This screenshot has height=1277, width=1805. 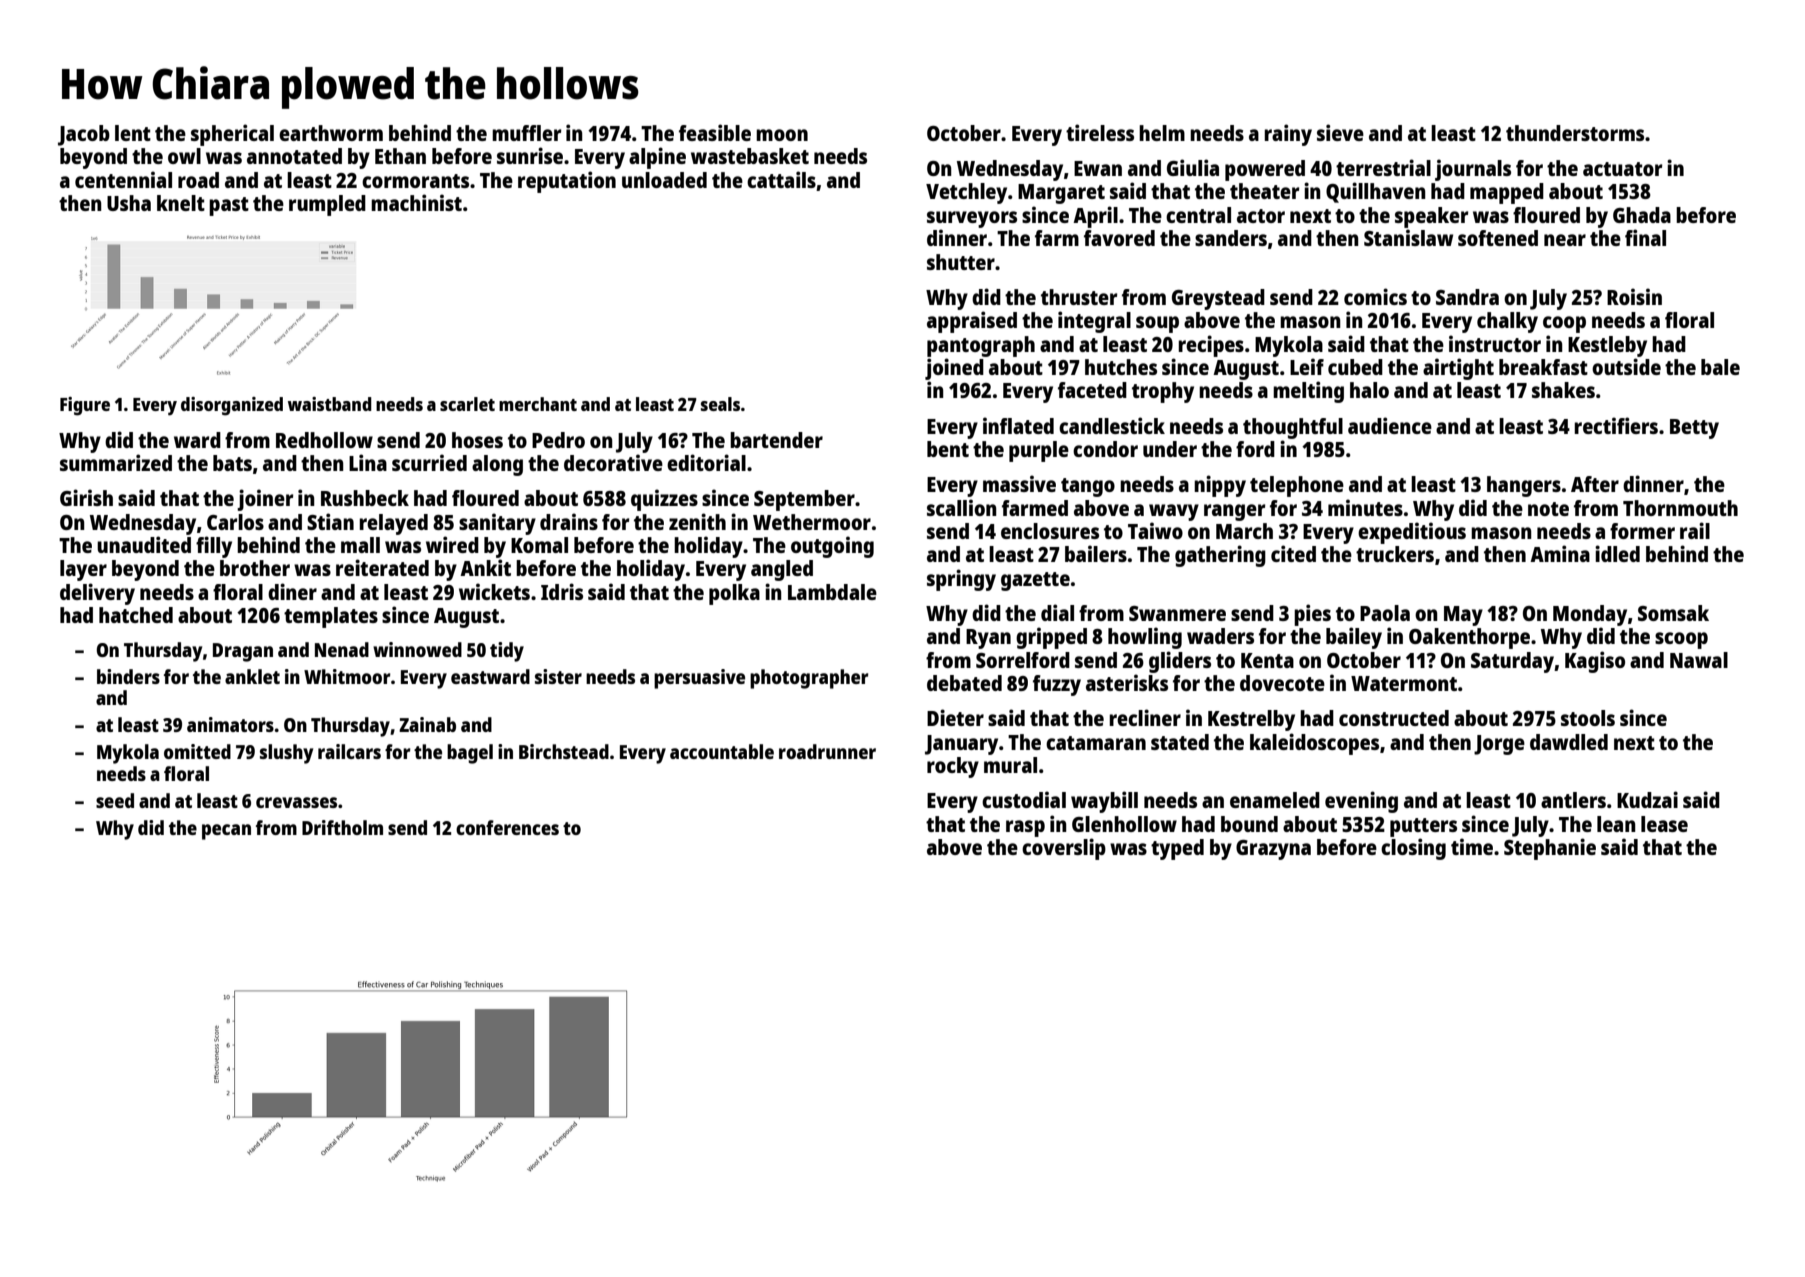 What do you see at coordinates (781, 179) in the screenshot?
I see `cattails` at bounding box center [781, 179].
